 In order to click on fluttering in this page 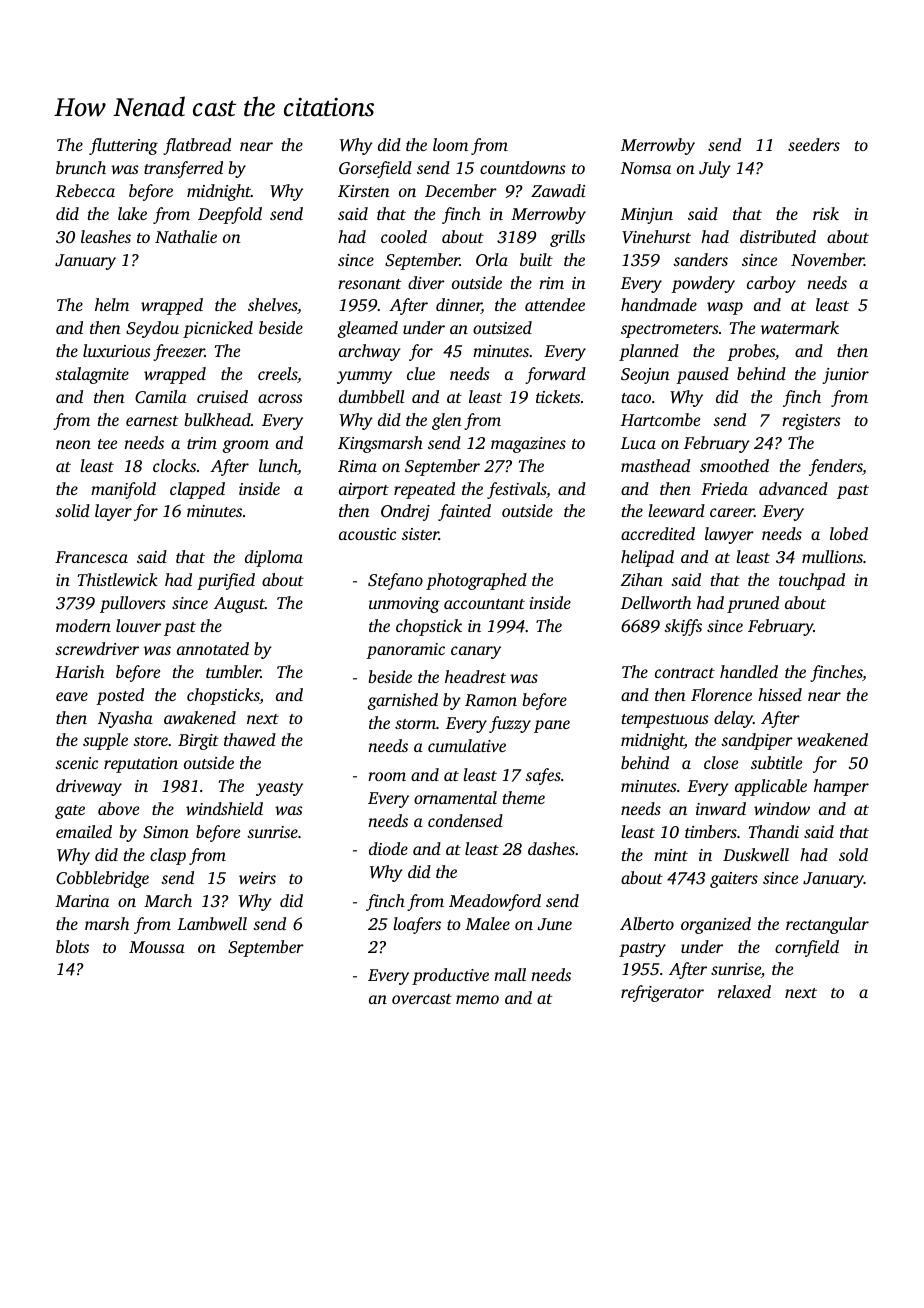, I will do `click(123, 146)`.
